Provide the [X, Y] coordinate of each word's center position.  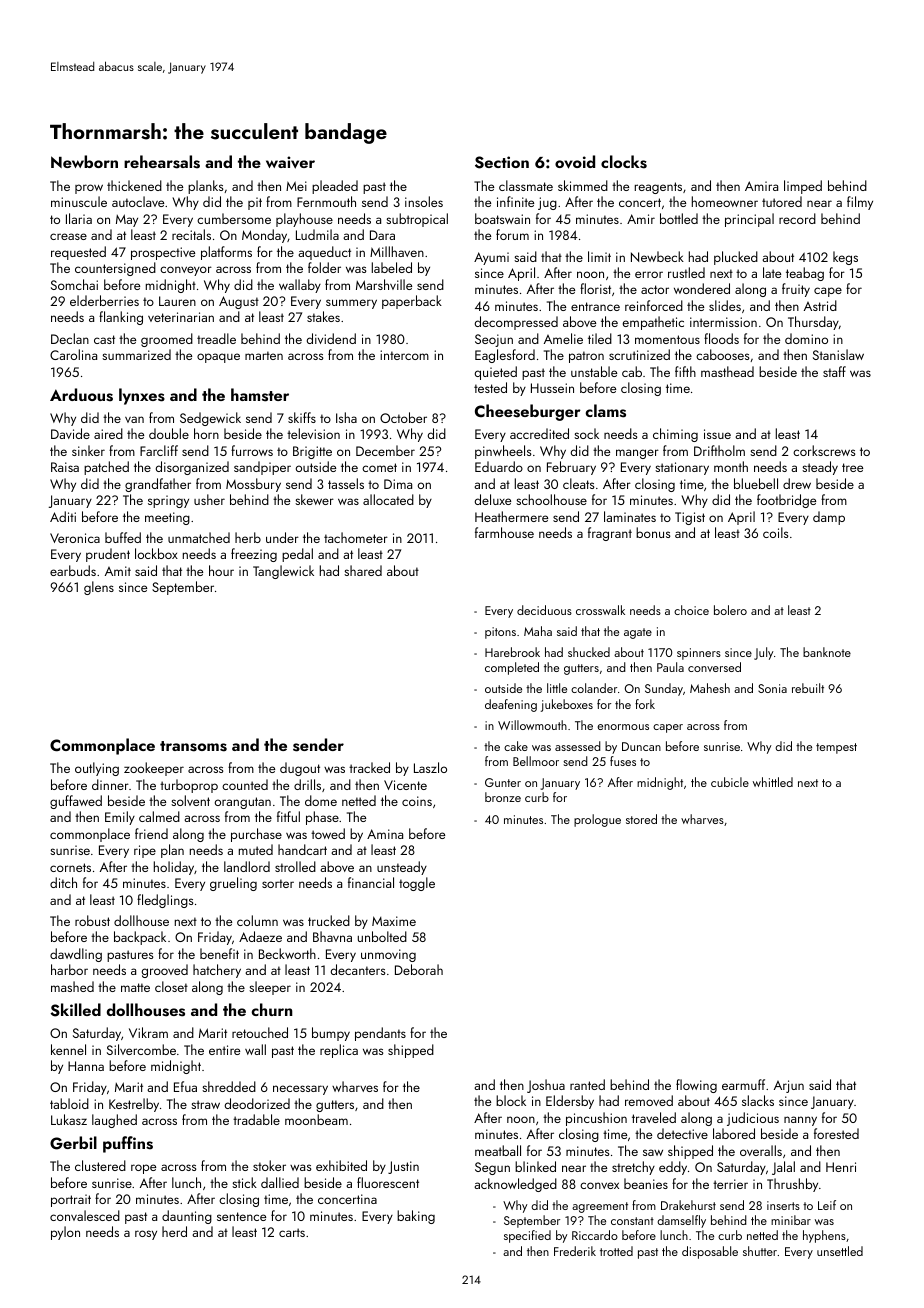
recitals [191, 234]
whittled [773, 782]
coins [417, 801]
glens [99, 588]
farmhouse [504, 532]
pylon [65, 1233]
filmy [860, 203]
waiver [290, 162]
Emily [120, 818]
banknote [827, 652]
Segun [492, 1168]
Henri [841, 1167]
